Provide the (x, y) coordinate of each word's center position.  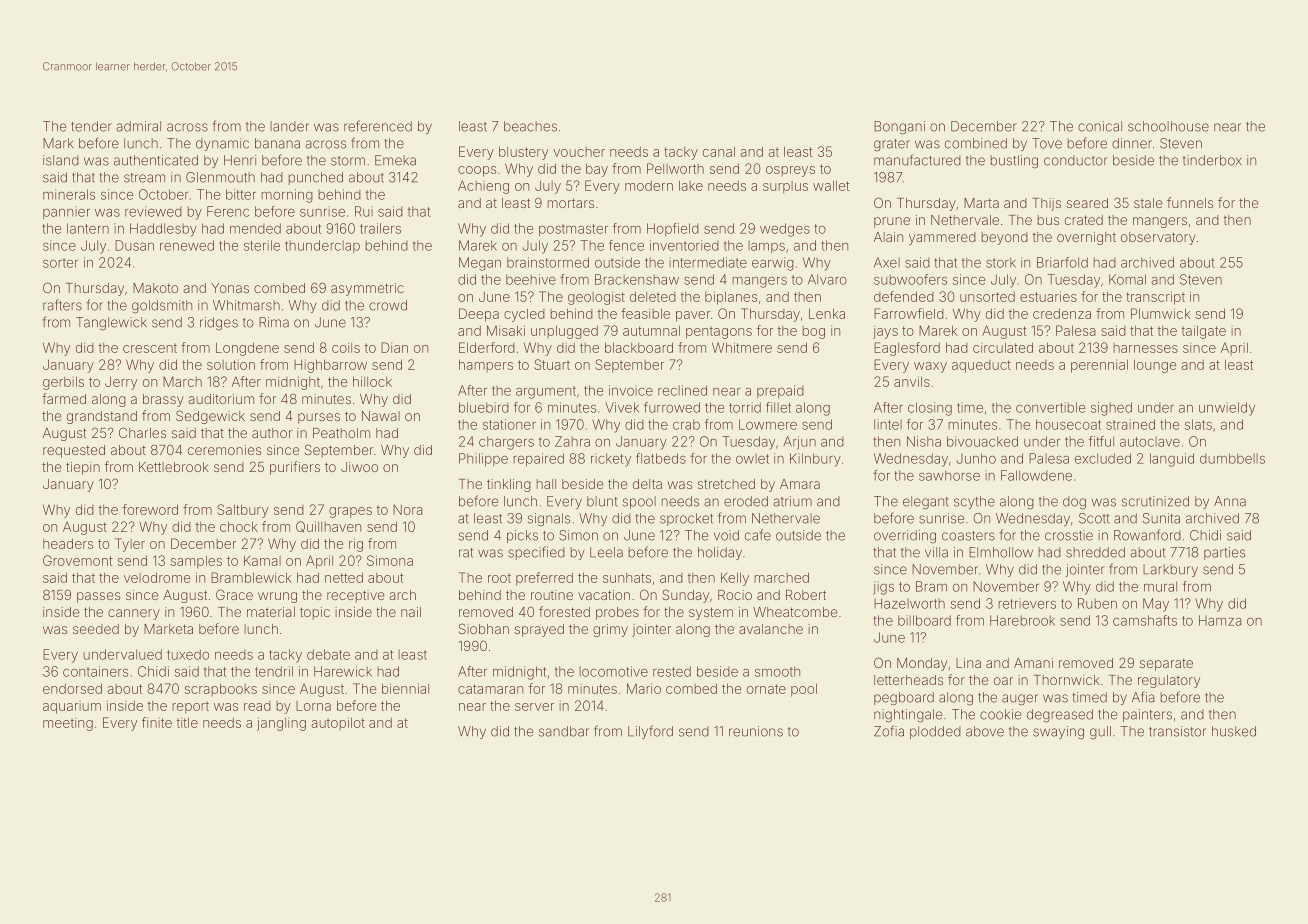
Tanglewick (111, 323)
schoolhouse (1168, 126)
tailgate (1204, 332)
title (187, 723)
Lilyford (650, 732)
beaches (530, 126)
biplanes (731, 298)
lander (290, 126)
